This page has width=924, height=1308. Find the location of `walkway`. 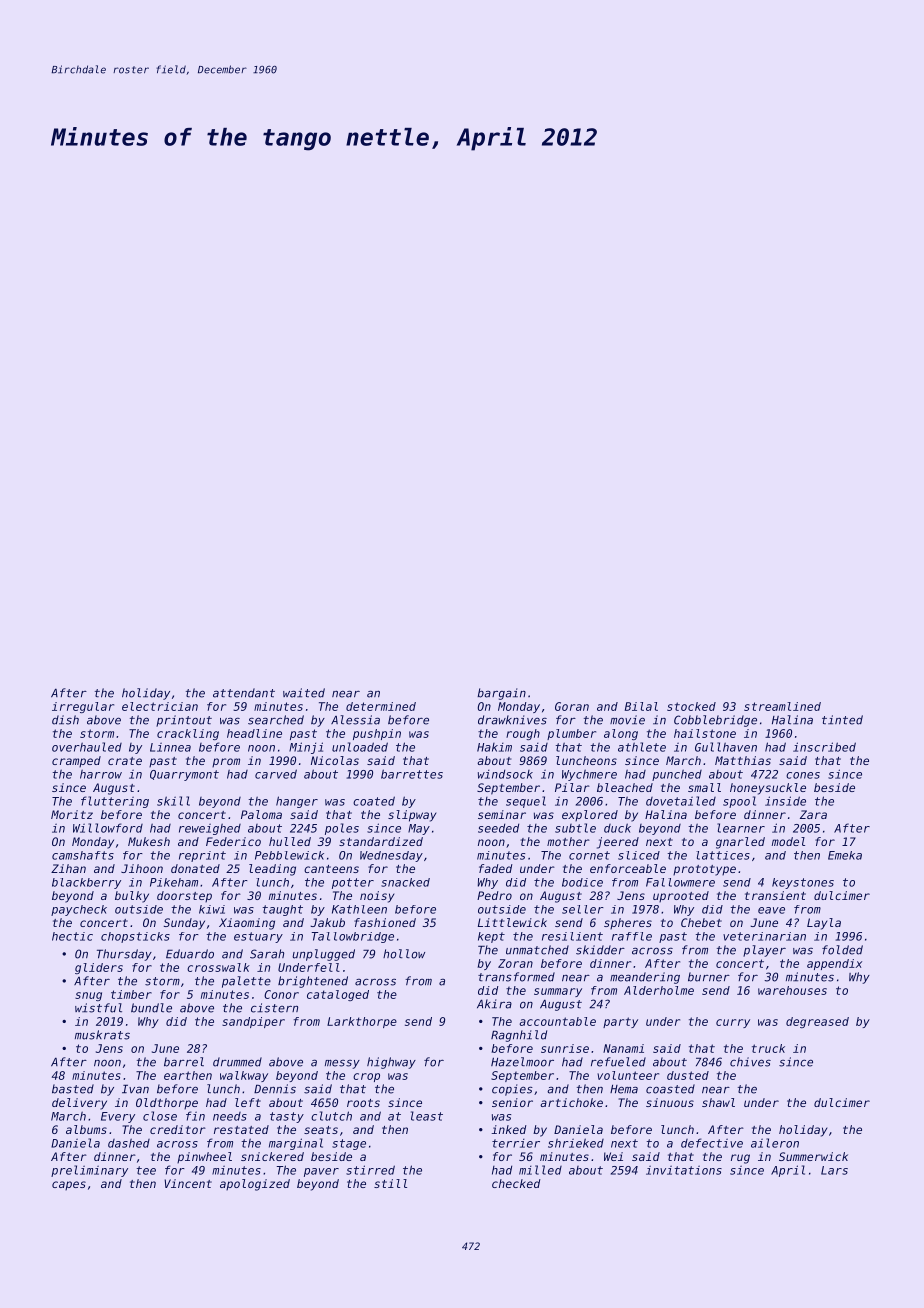

walkway is located at coordinates (244, 1076).
